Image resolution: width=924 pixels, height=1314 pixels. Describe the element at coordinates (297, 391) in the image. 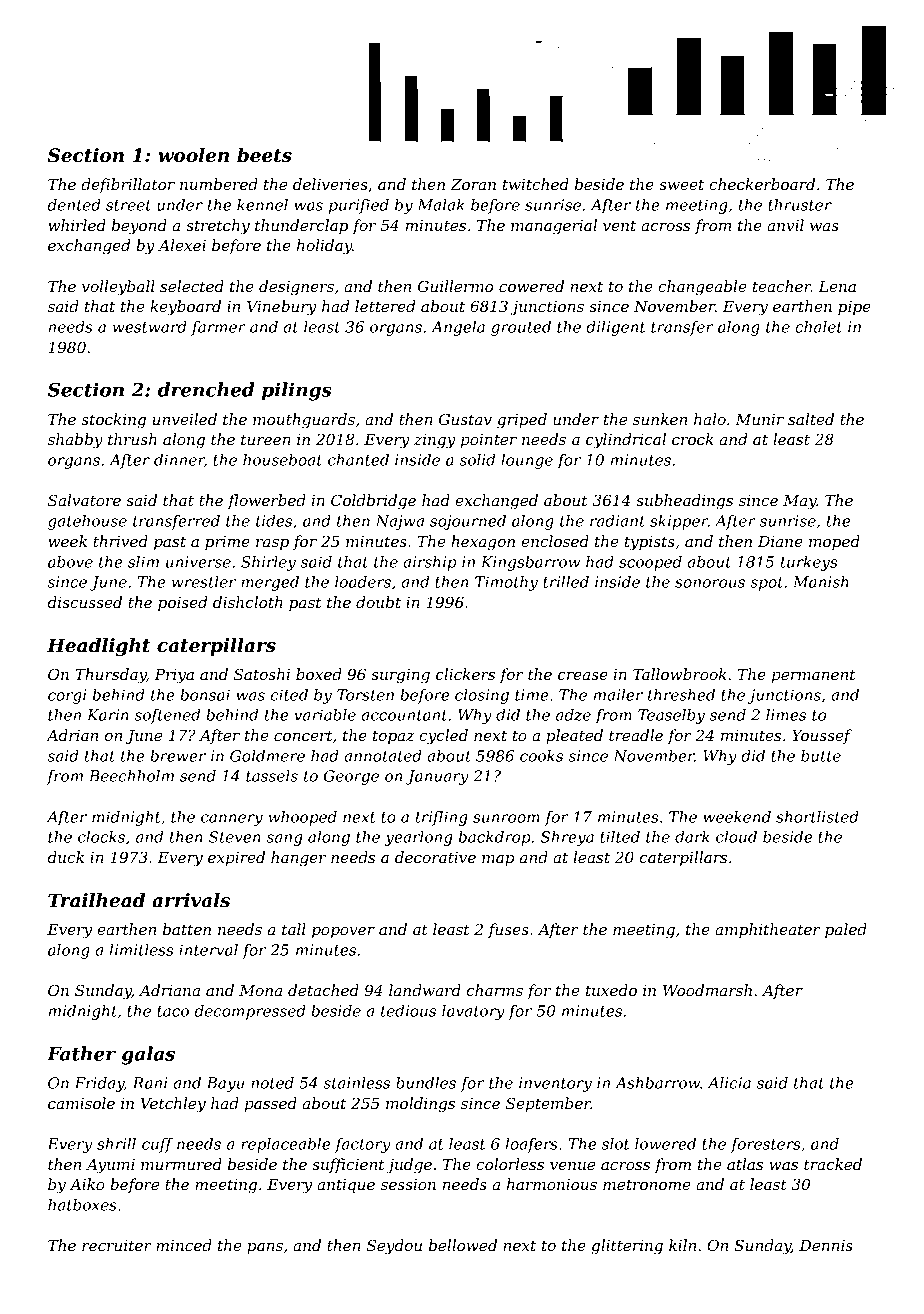

I see `pilings` at that location.
